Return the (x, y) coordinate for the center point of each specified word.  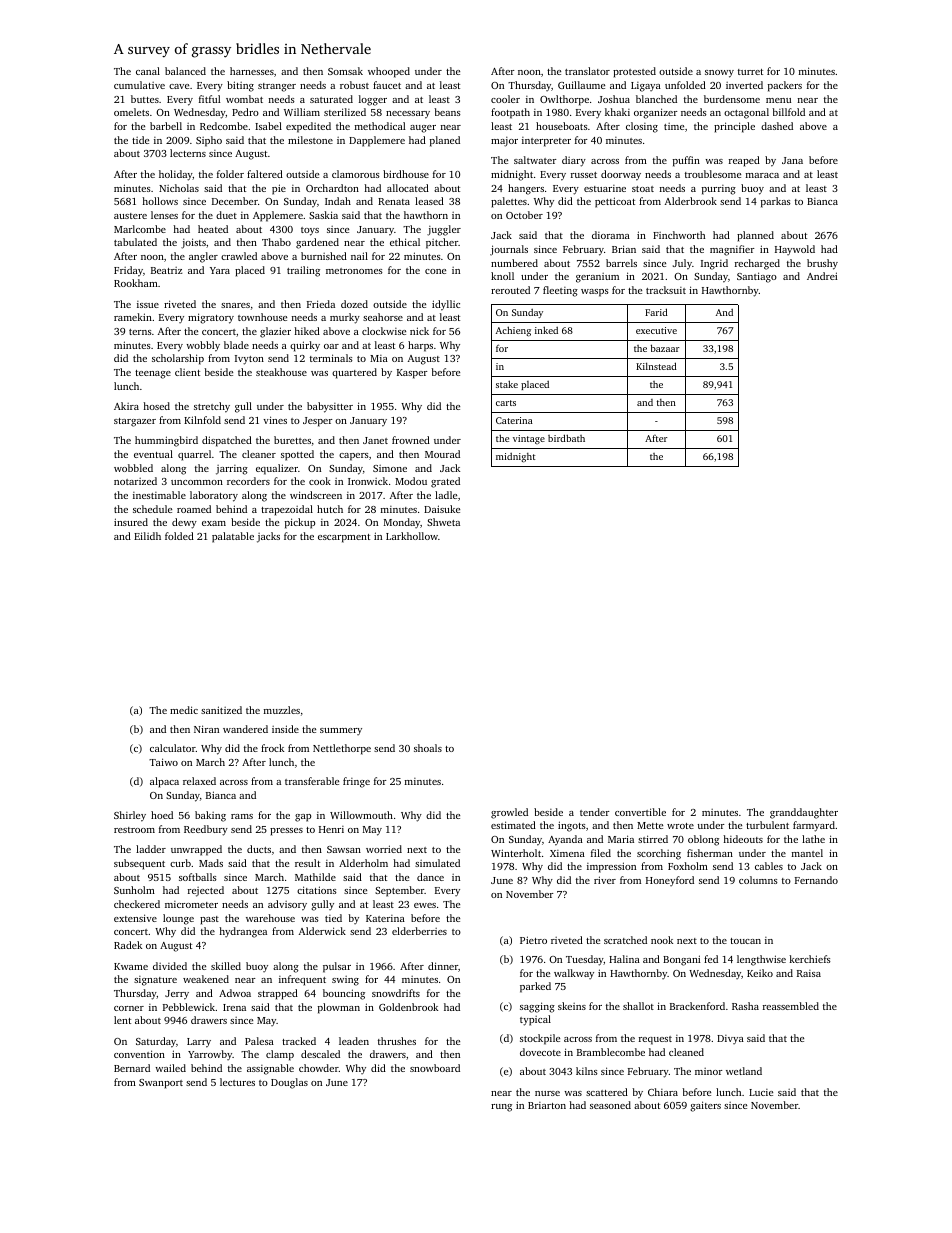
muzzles (282, 710)
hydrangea (243, 932)
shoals (428, 748)
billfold (788, 112)
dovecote (540, 1052)
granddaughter (804, 813)
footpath (510, 113)
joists (193, 243)
